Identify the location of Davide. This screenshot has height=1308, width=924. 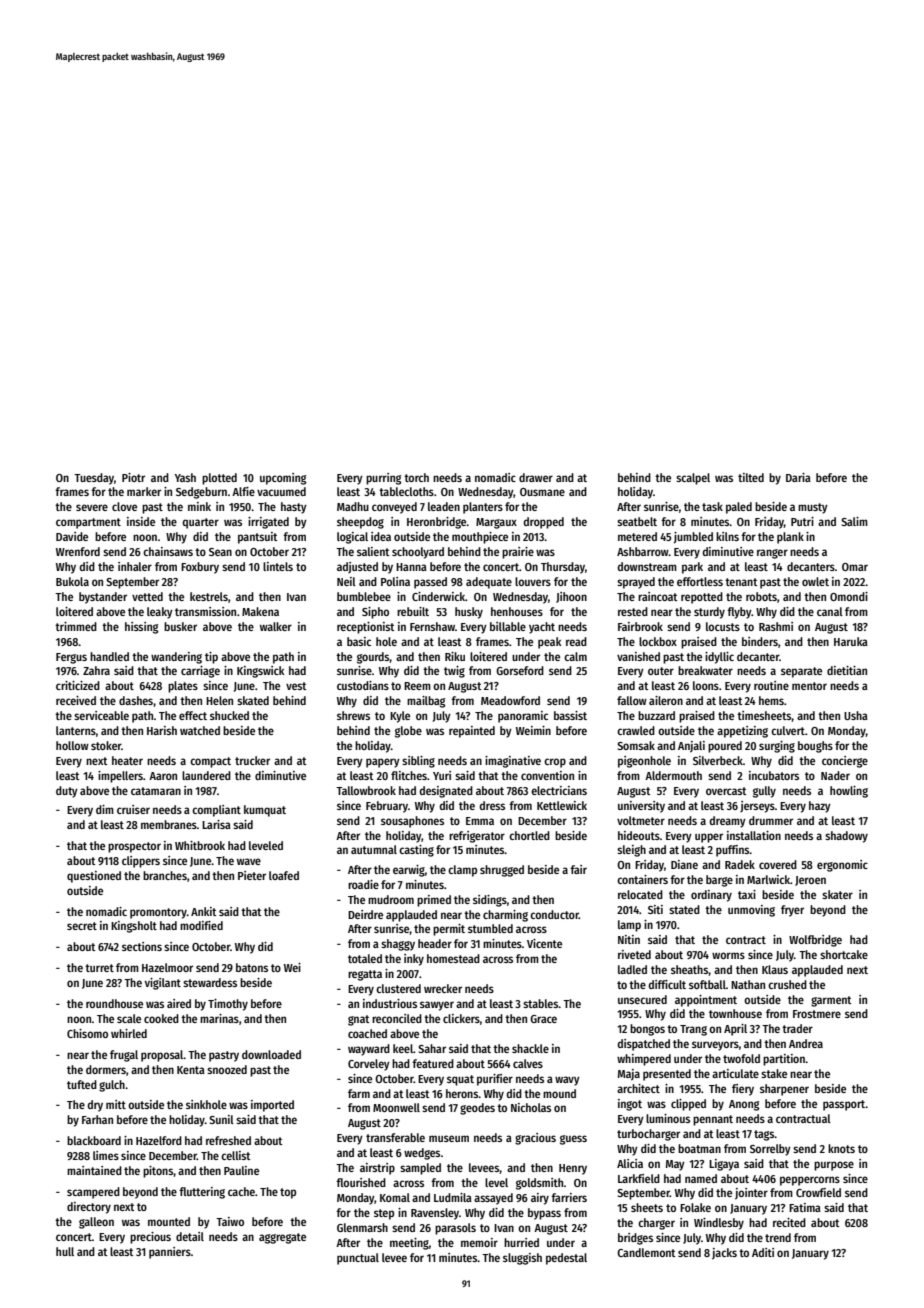
(72, 536).
